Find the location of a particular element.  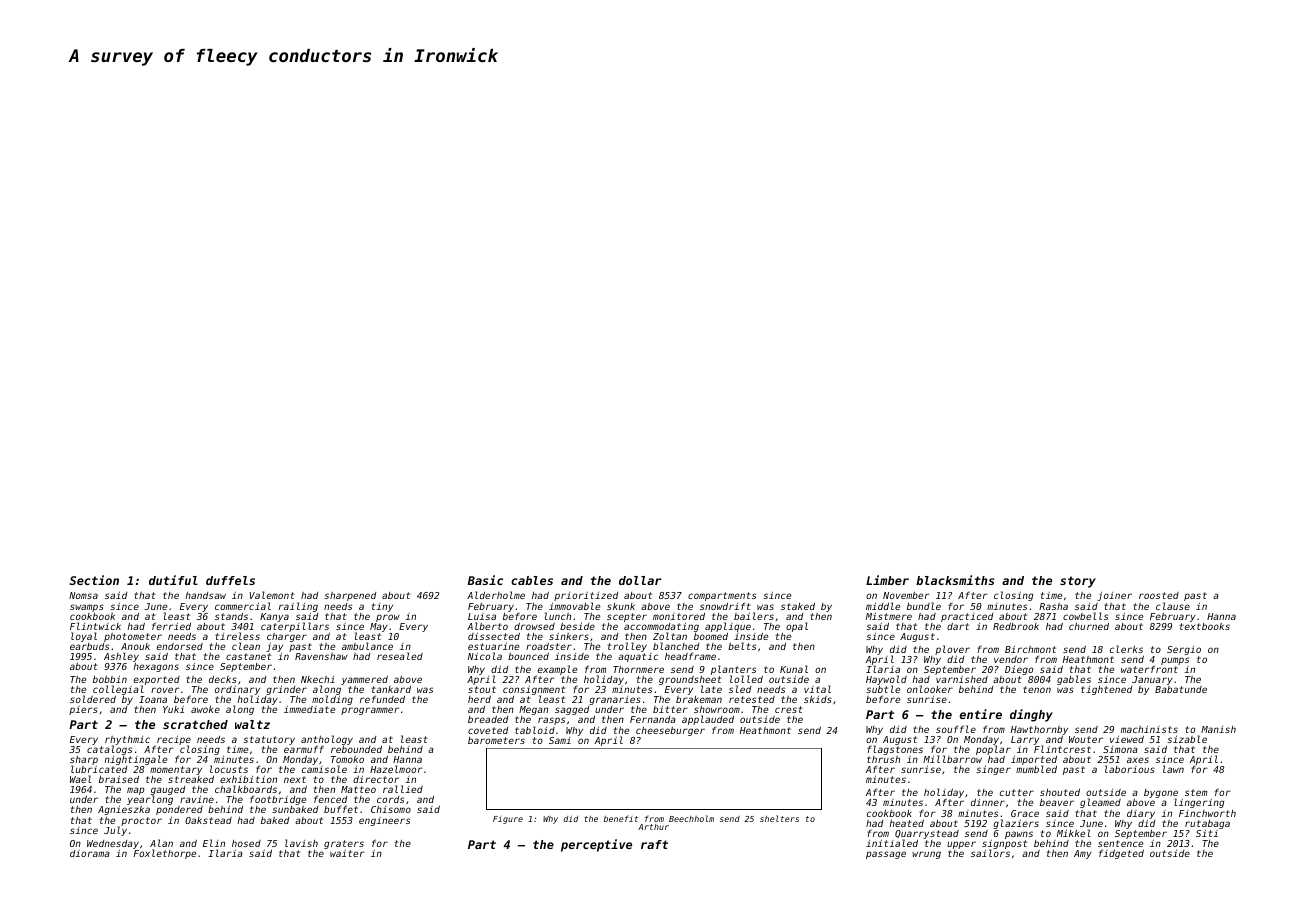

handsaw is located at coordinates (205, 595).
